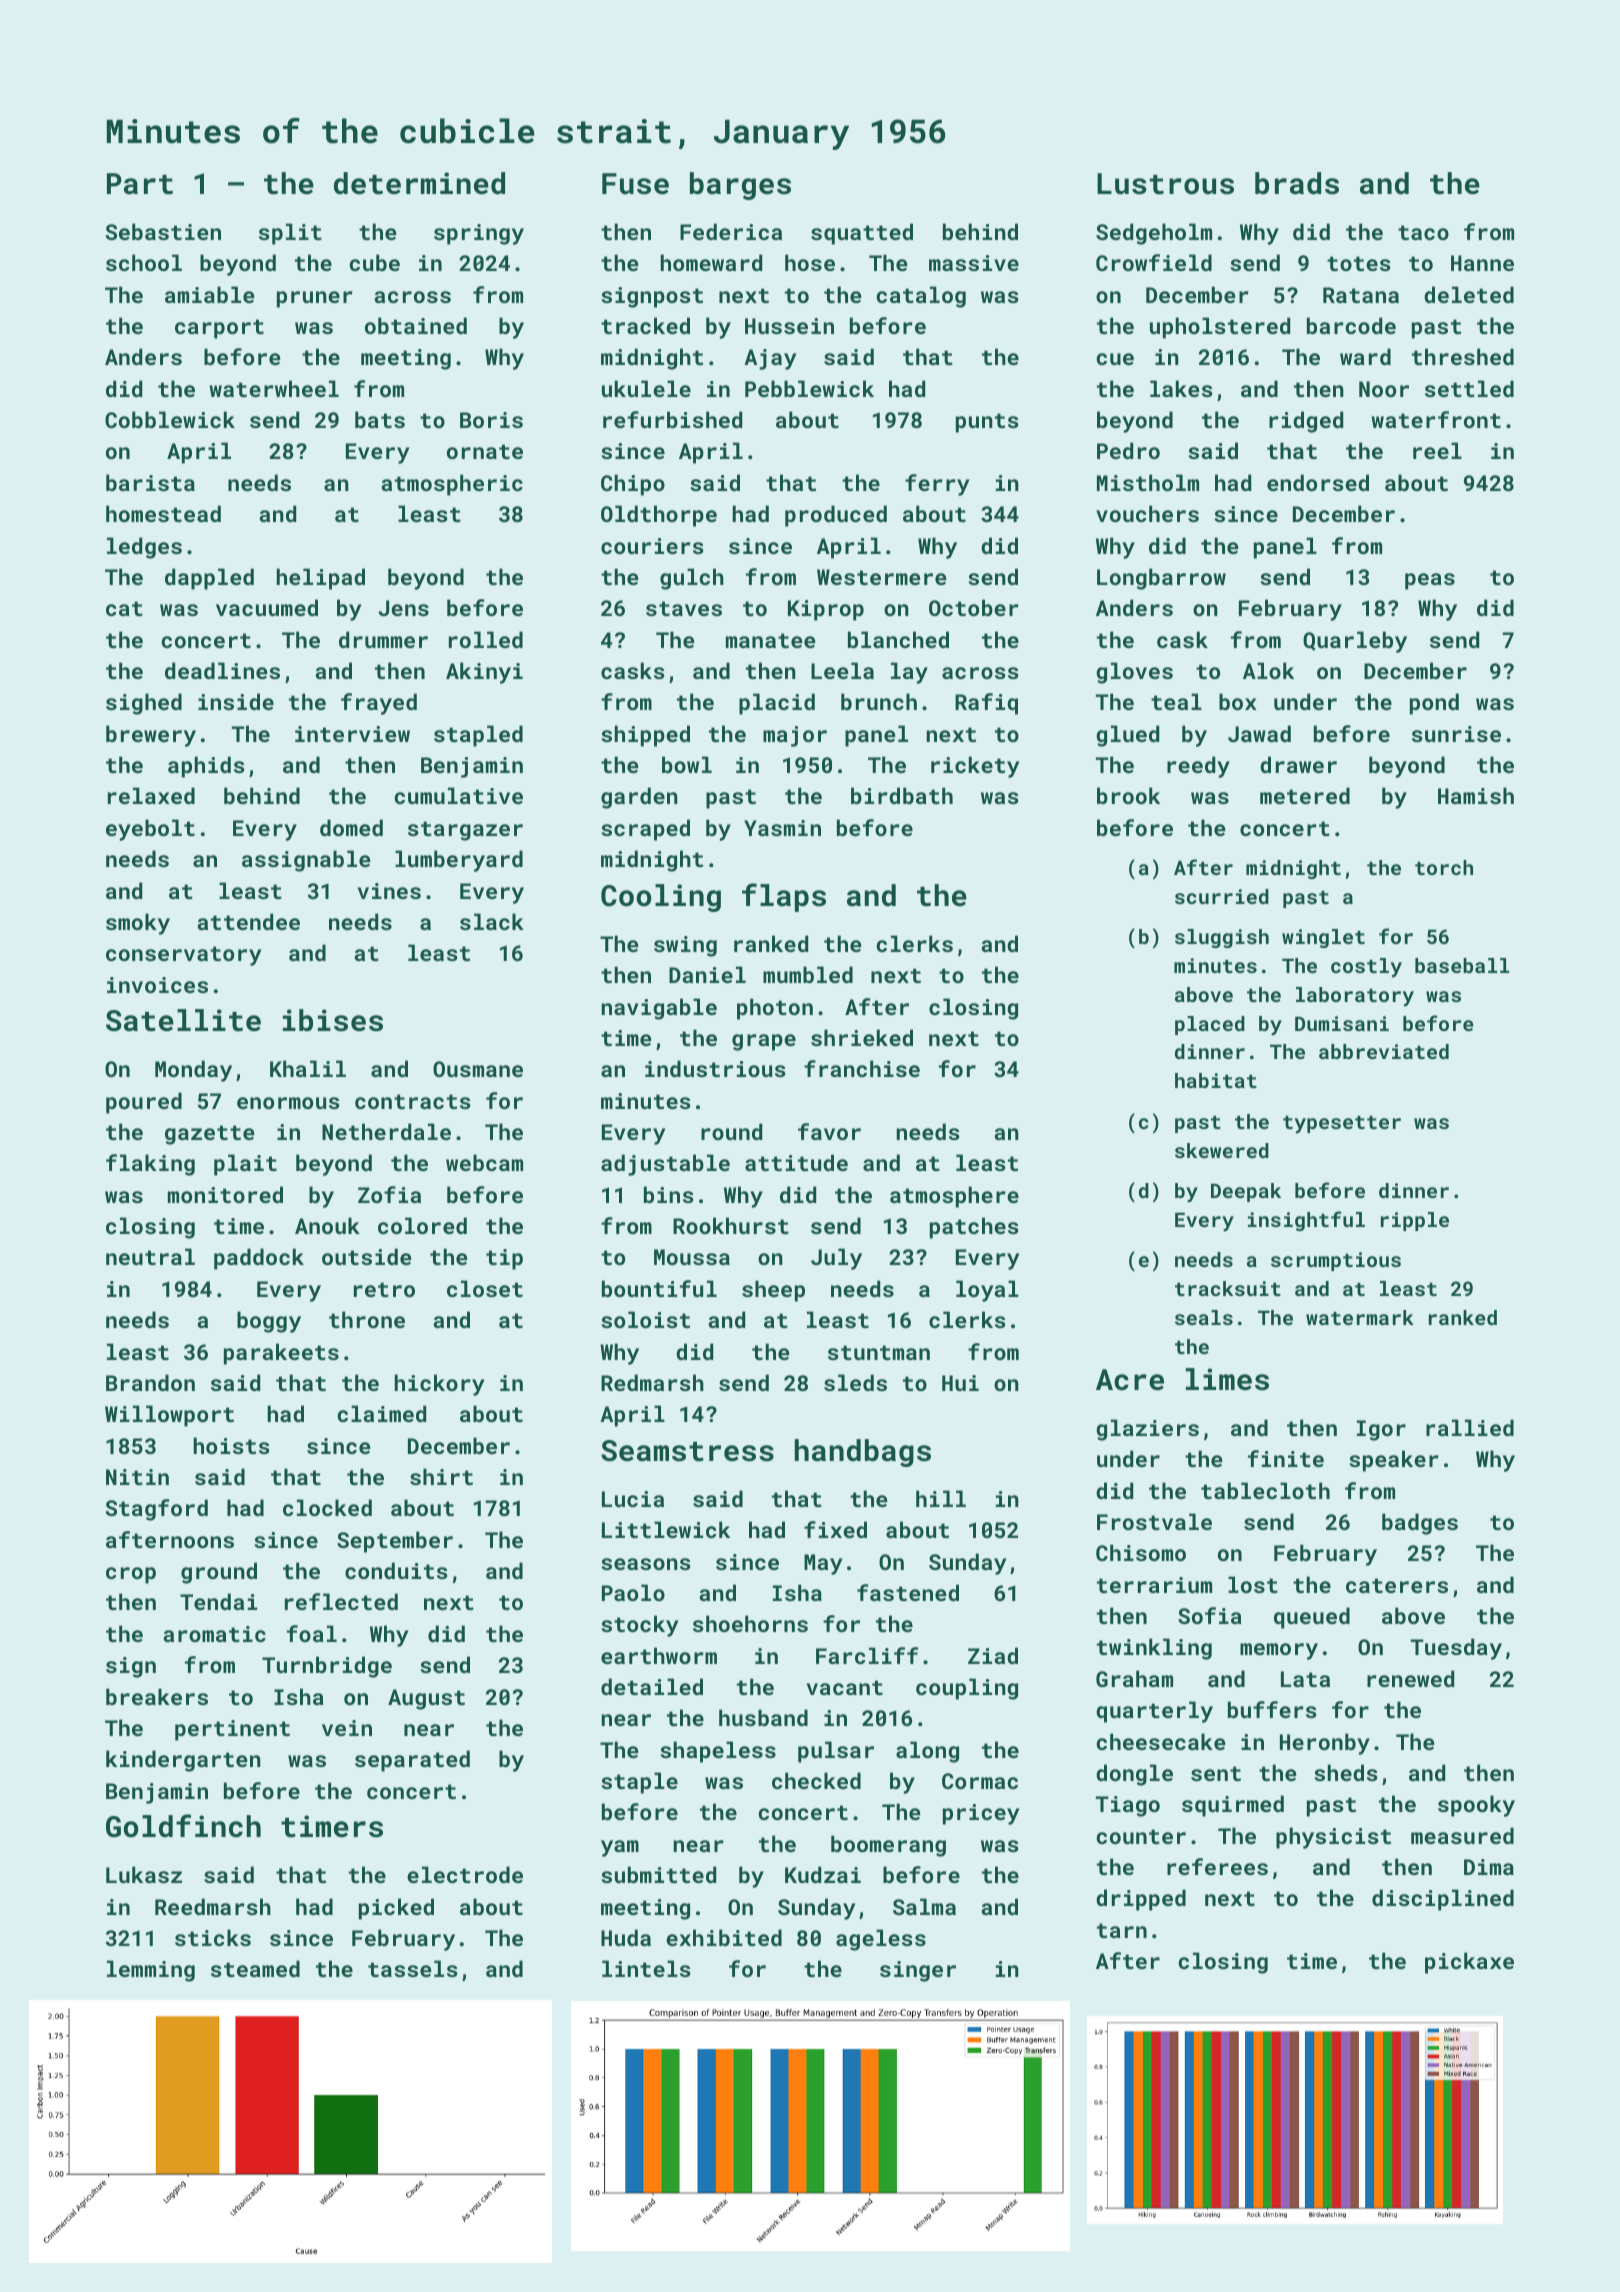 This page has height=2292, width=1620. Describe the element at coordinates (635, 184) in the page. I see `Fuse` at that location.
